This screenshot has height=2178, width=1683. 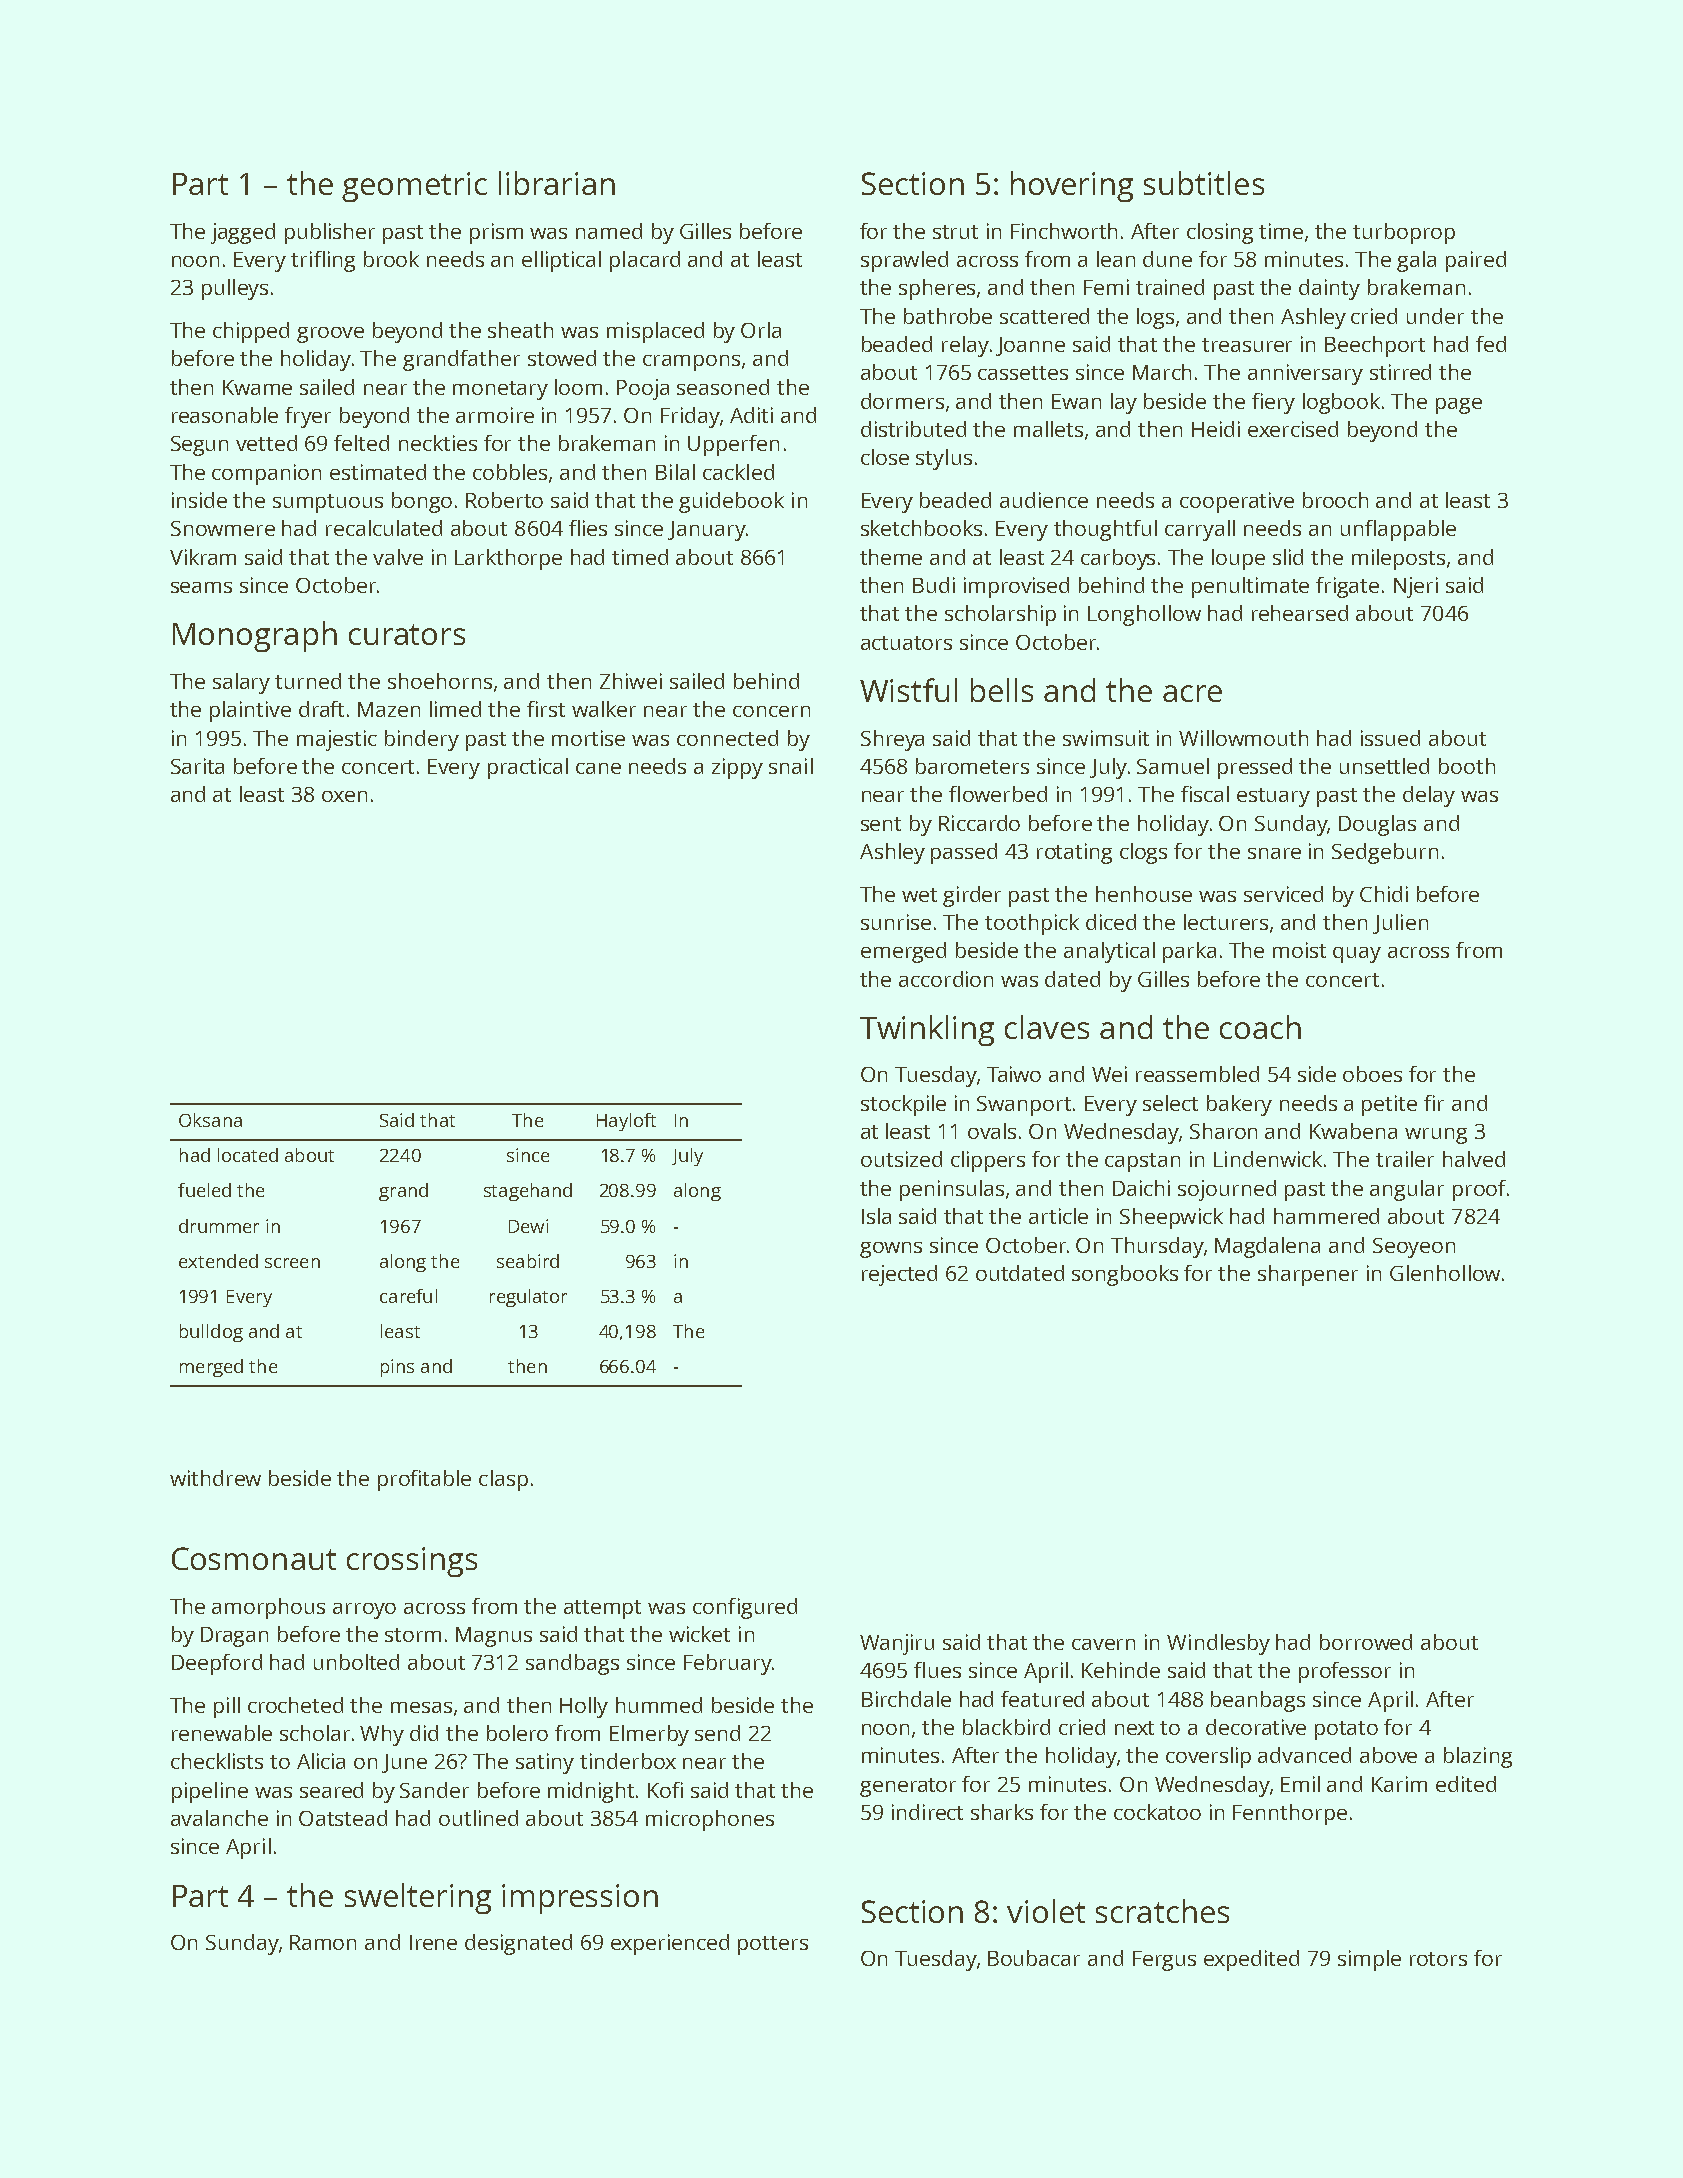 I want to click on sent, so click(x=881, y=824).
